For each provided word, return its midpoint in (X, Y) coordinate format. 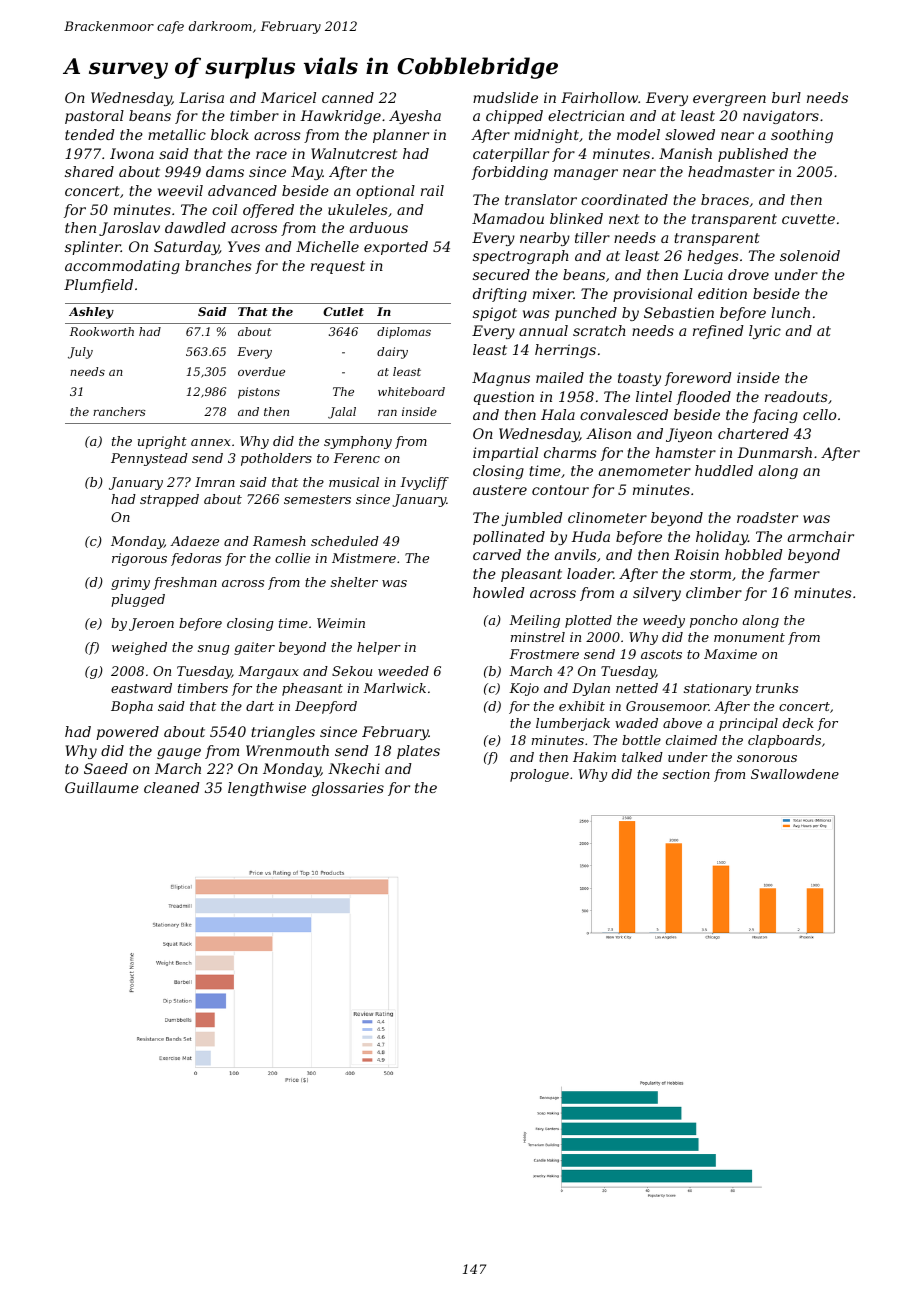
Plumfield (98, 286)
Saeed (106, 768)
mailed (560, 377)
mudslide (505, 97)
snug (214, 650)
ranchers (119, 411)
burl (786, 97)
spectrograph (521, 257)
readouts (796, 396)
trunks (777, 688)
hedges (713, 257)
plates (418, 752)
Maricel (288, 97)
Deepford (326, 707)
